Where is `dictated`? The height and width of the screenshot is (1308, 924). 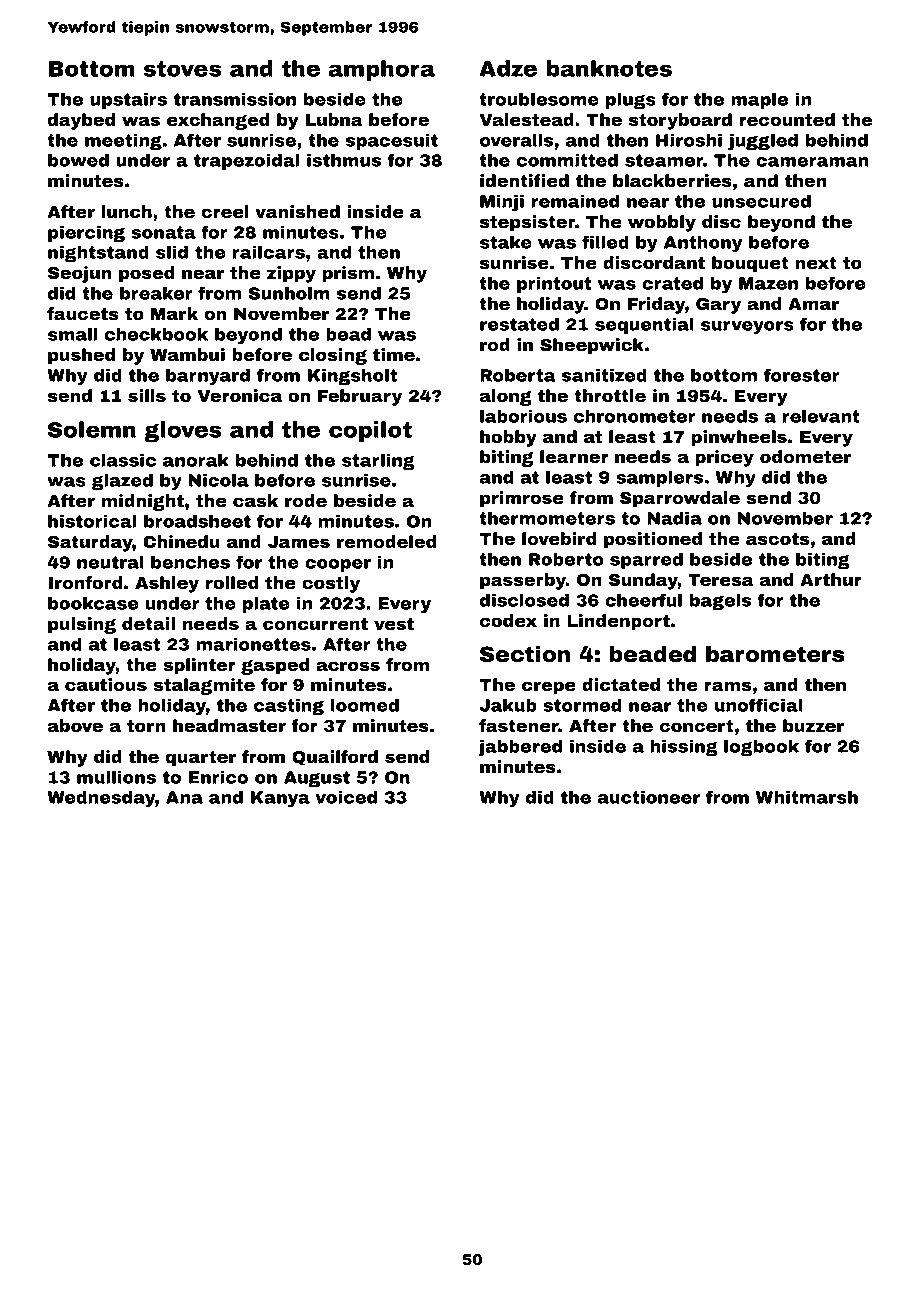 dictated is located at coordinates (621, 684).
